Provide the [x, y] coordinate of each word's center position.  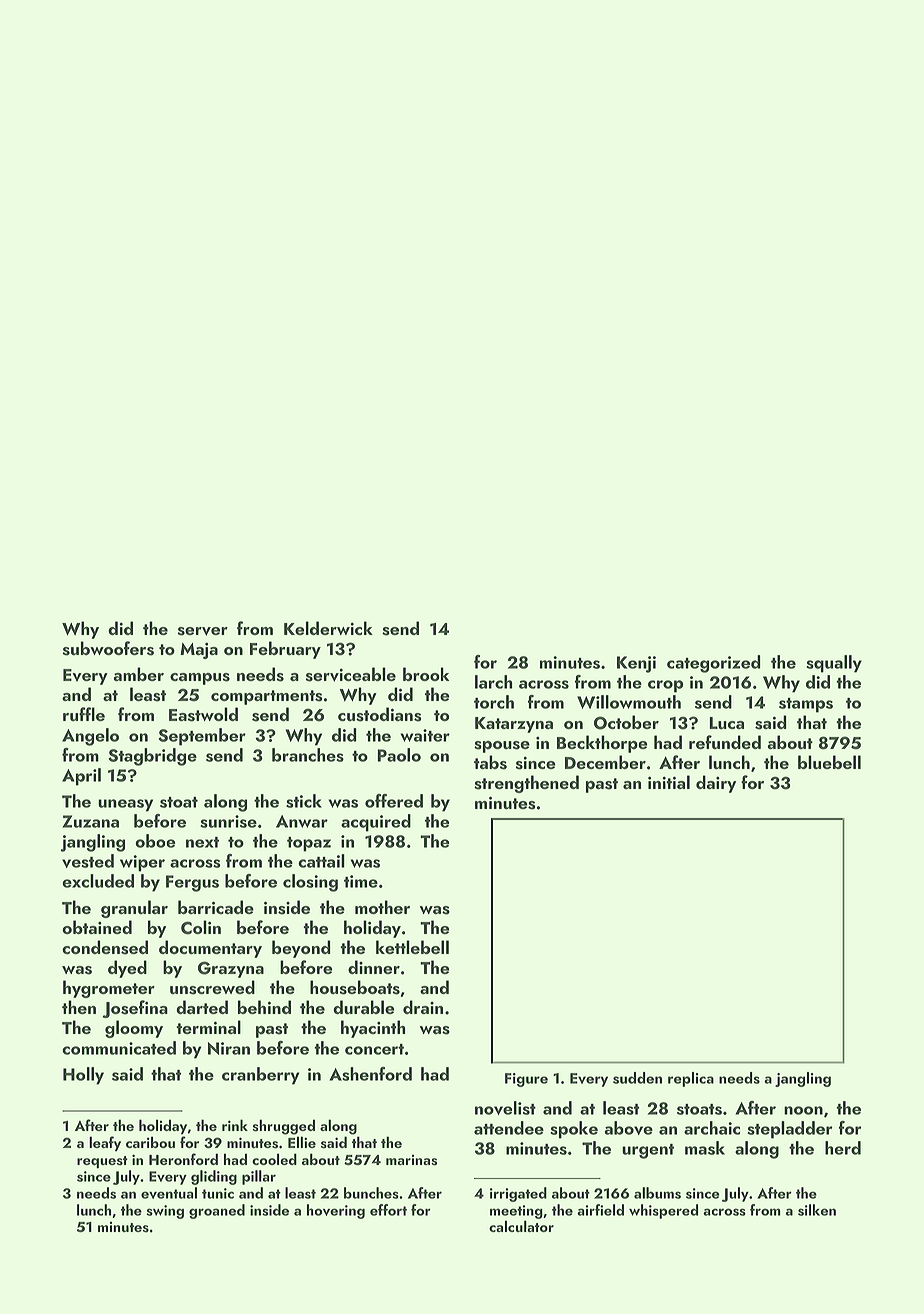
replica [691, 1079]
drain [423, 1007]
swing [165, 1212]
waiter [425, 735]
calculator [521, 1226]
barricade [216, 907]
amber [138, 674]
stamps [806, 705]
